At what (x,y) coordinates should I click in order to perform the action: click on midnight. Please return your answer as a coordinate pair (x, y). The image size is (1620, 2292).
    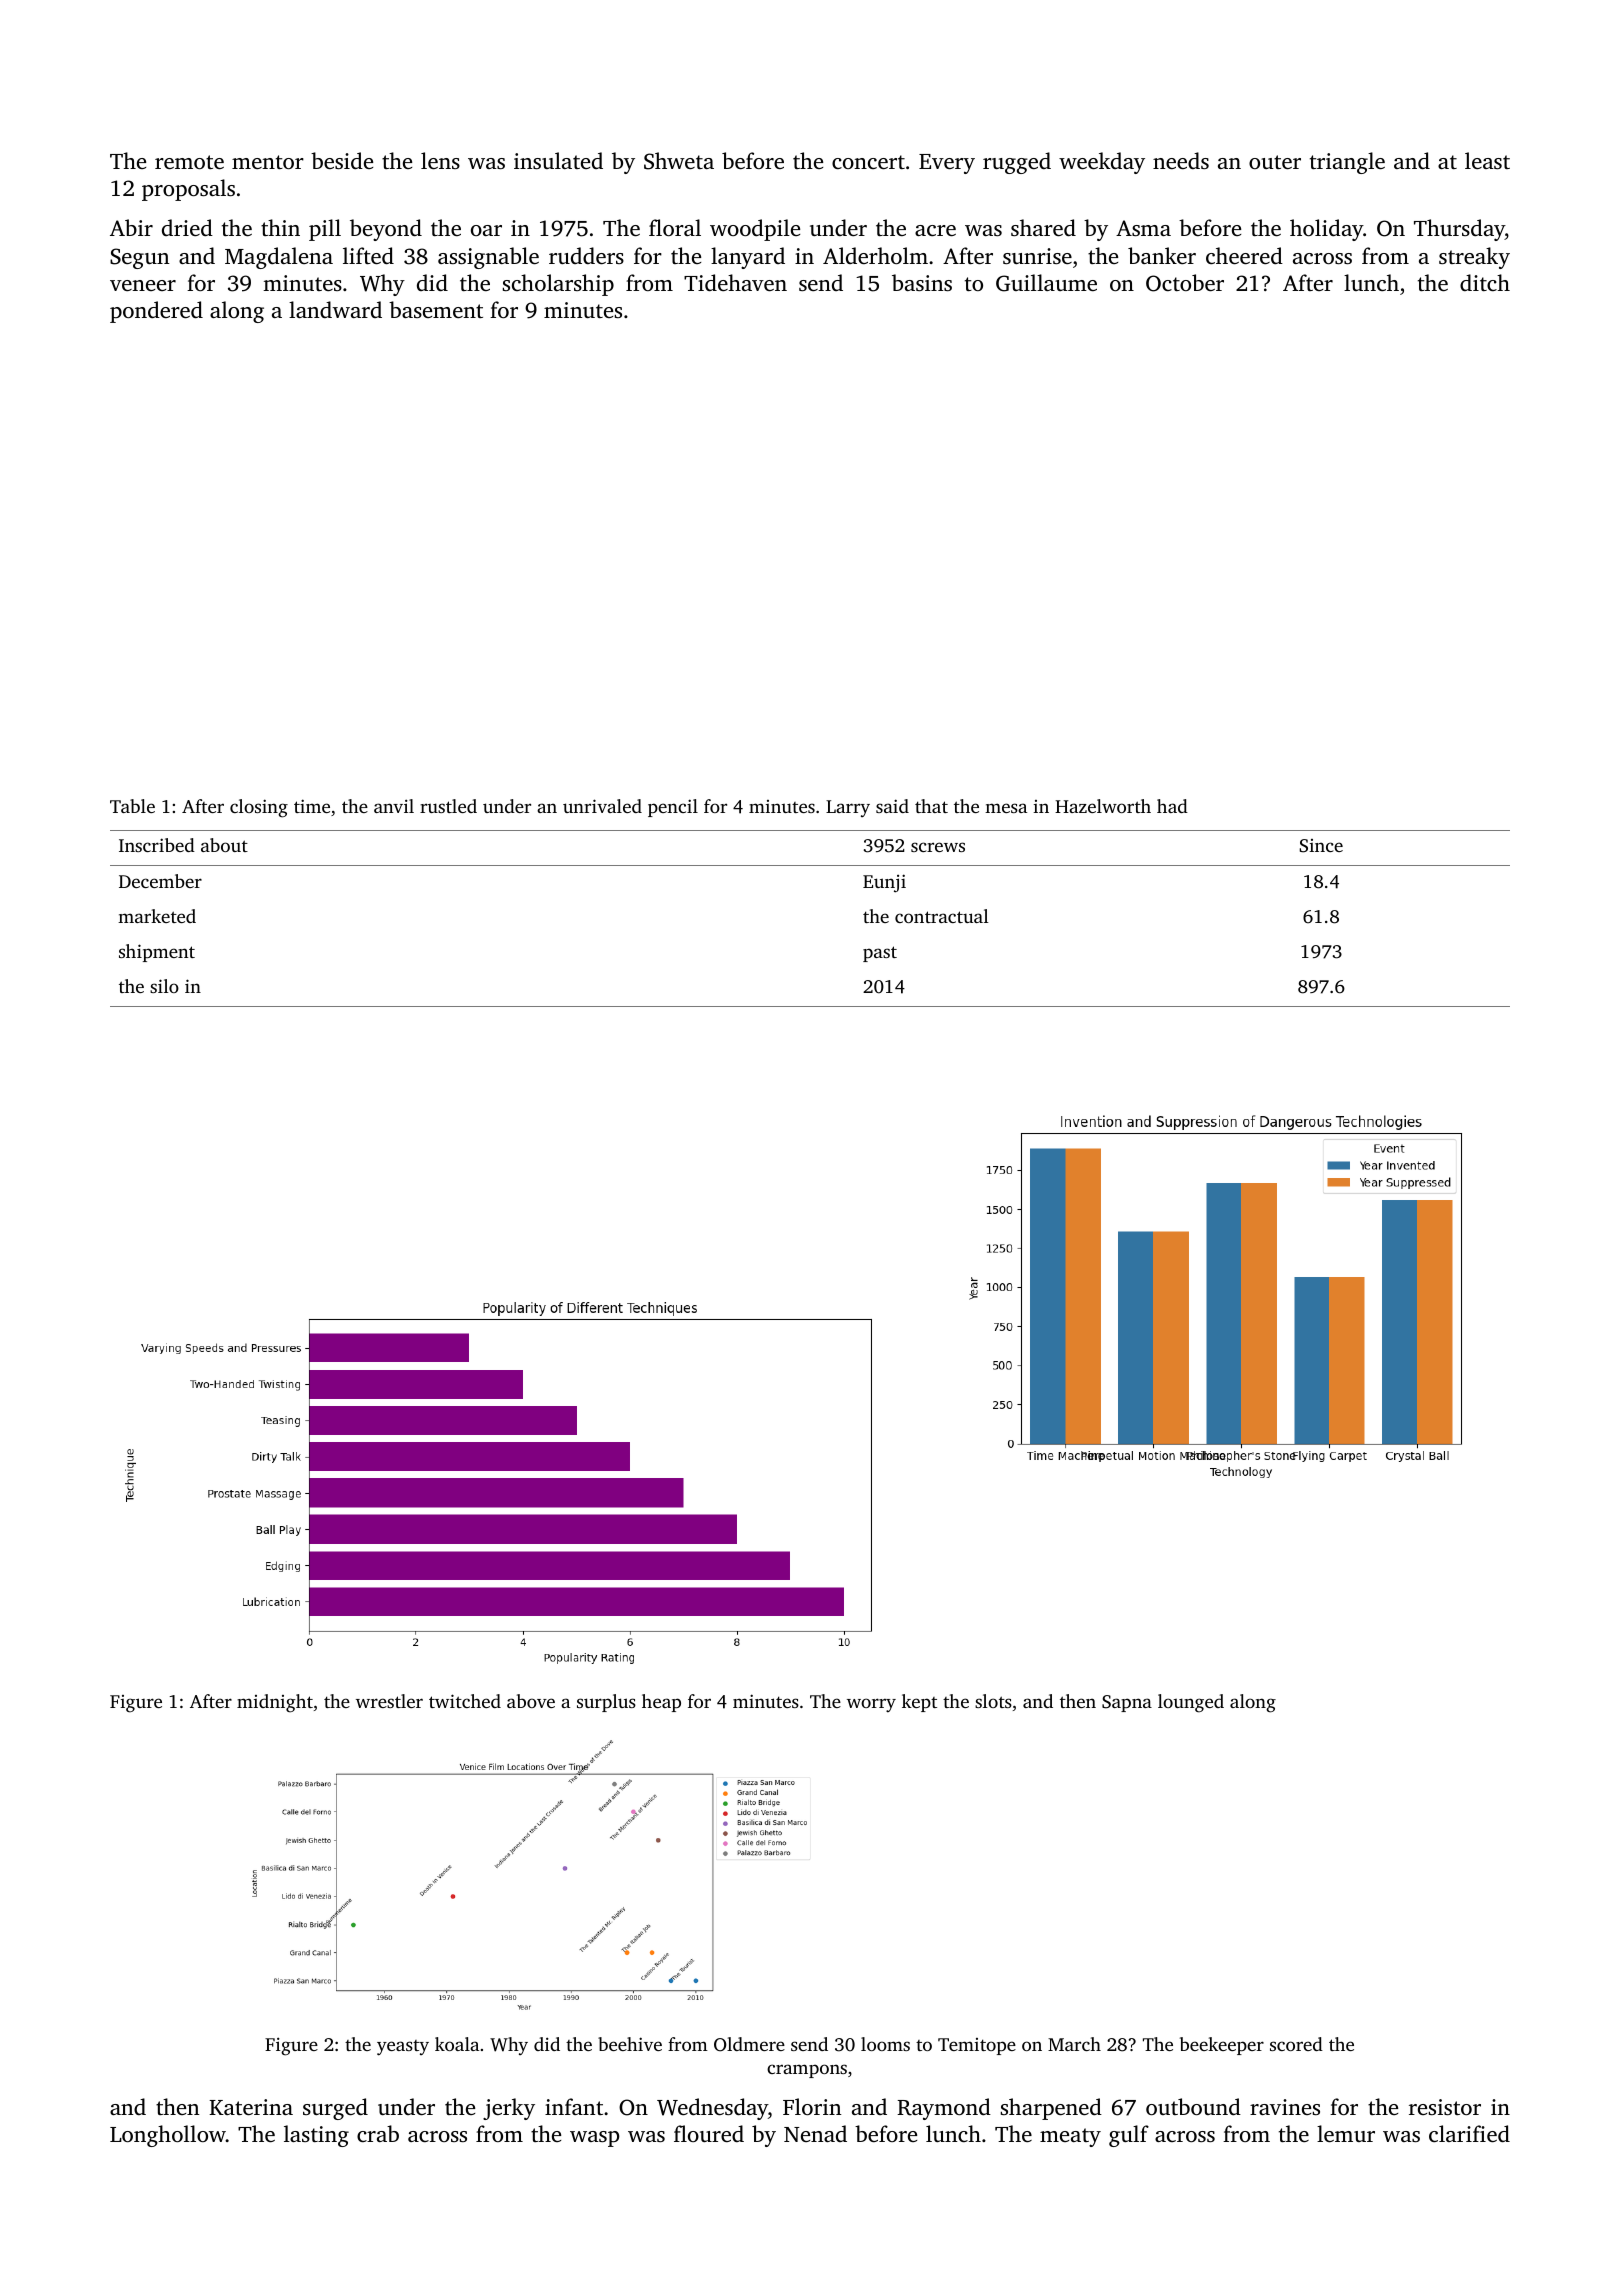
    Looking at the image, I should click on (275, 1703).
